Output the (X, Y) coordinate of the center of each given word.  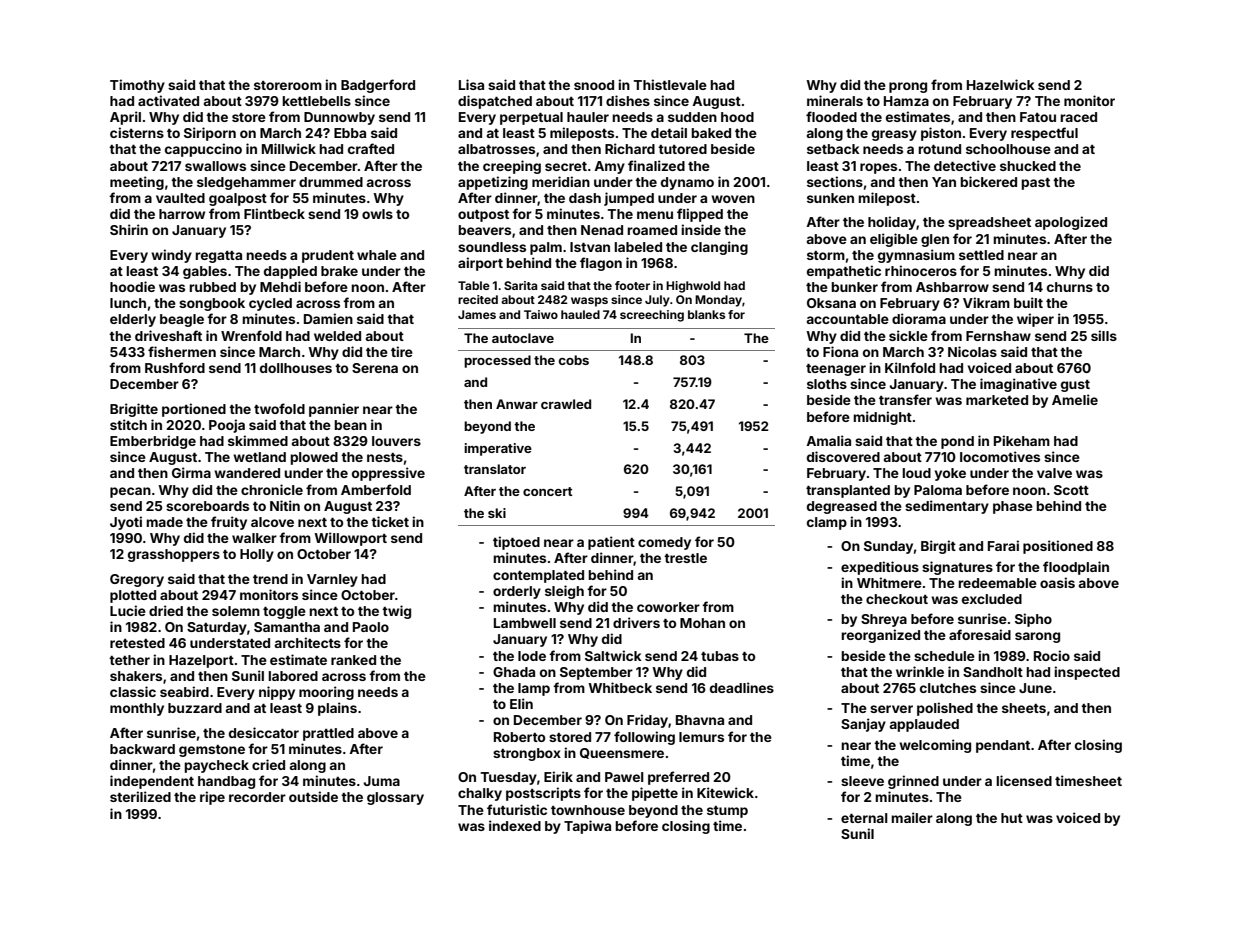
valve (1054, 473)
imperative (498, 449)
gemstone (212, 751)
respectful (1044, 134)
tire (402, 351)
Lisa (471, 84)
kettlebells (316, 101)
